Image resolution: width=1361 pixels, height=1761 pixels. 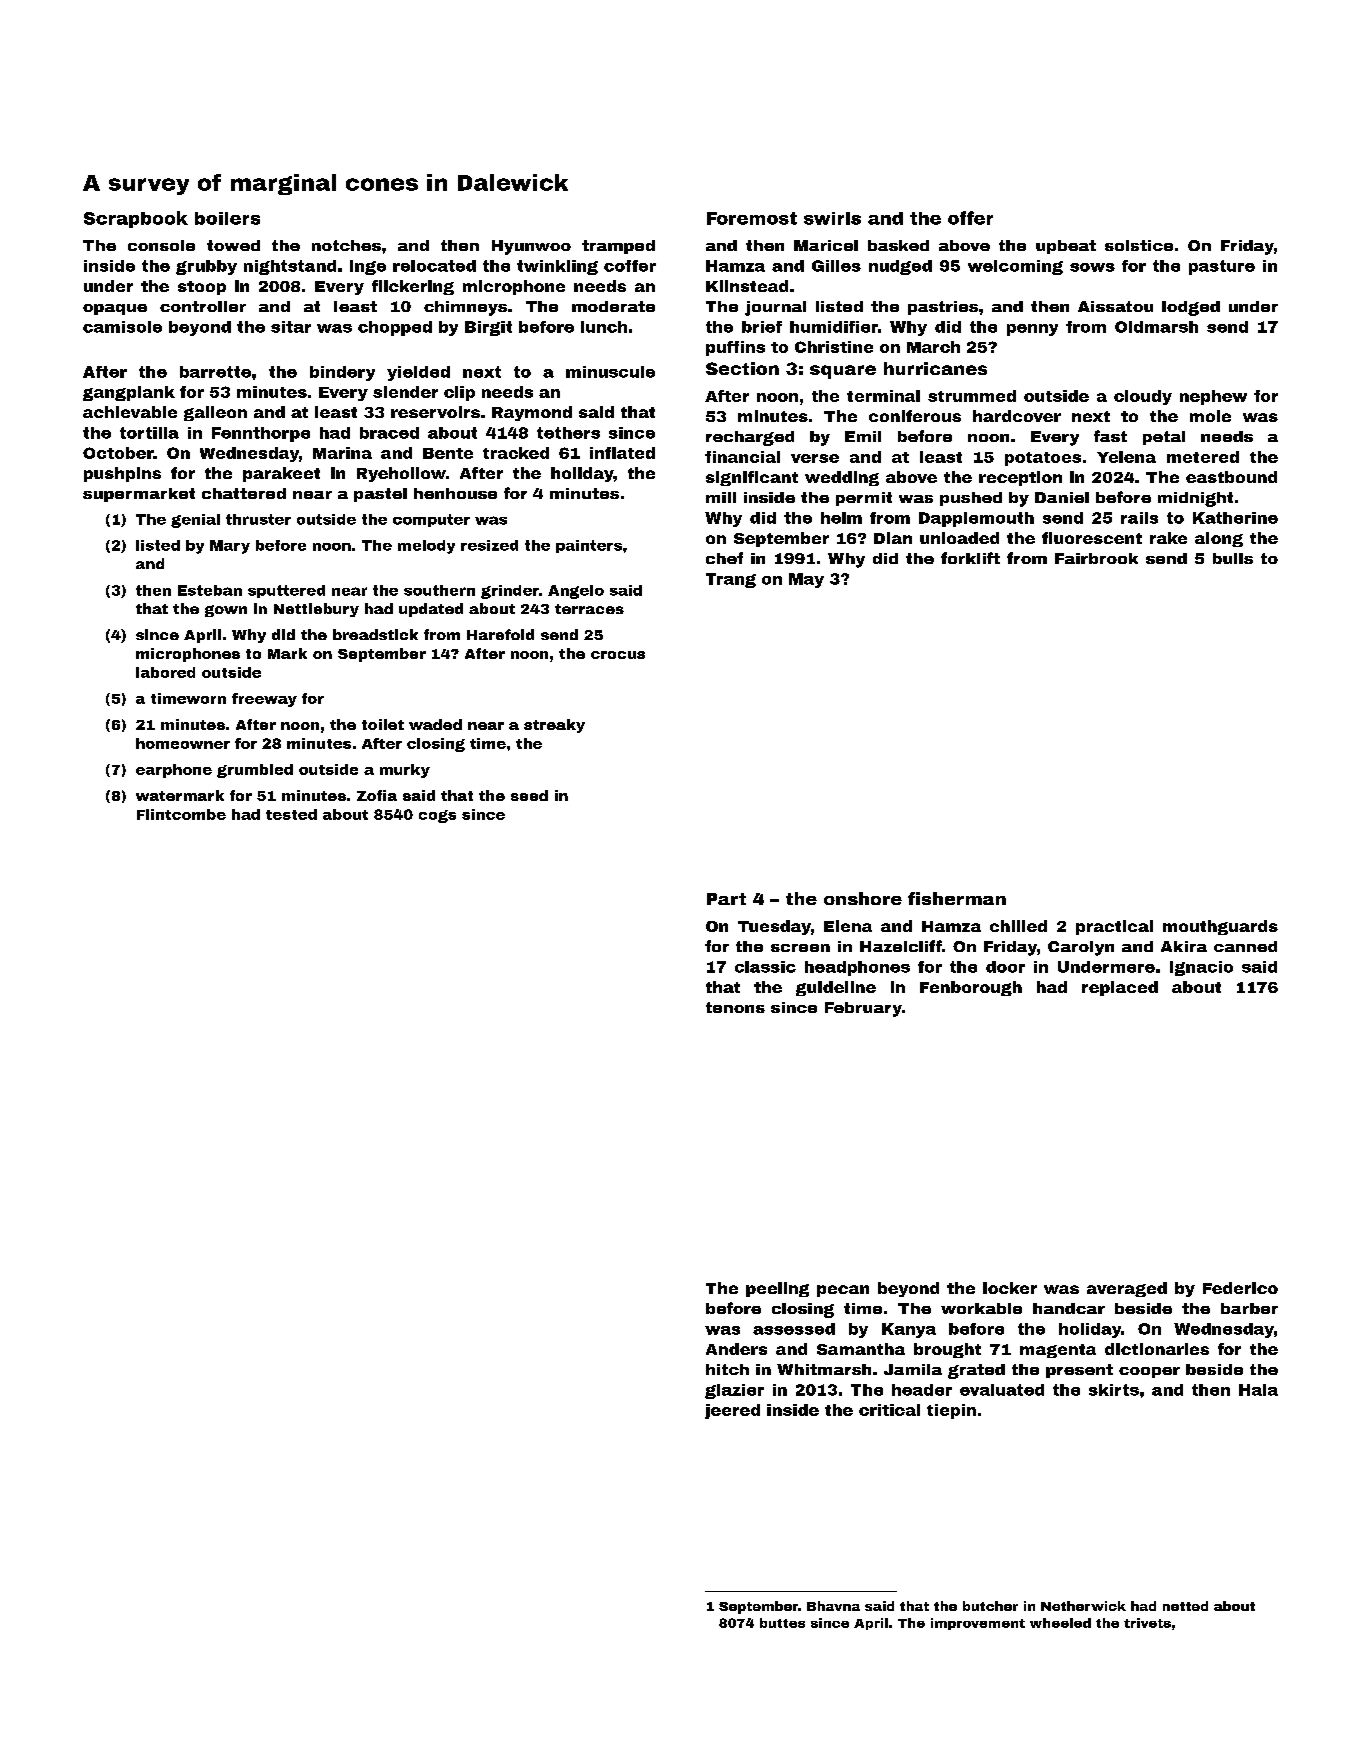 I want to click on buttes, so click(x=782, y=1623).
